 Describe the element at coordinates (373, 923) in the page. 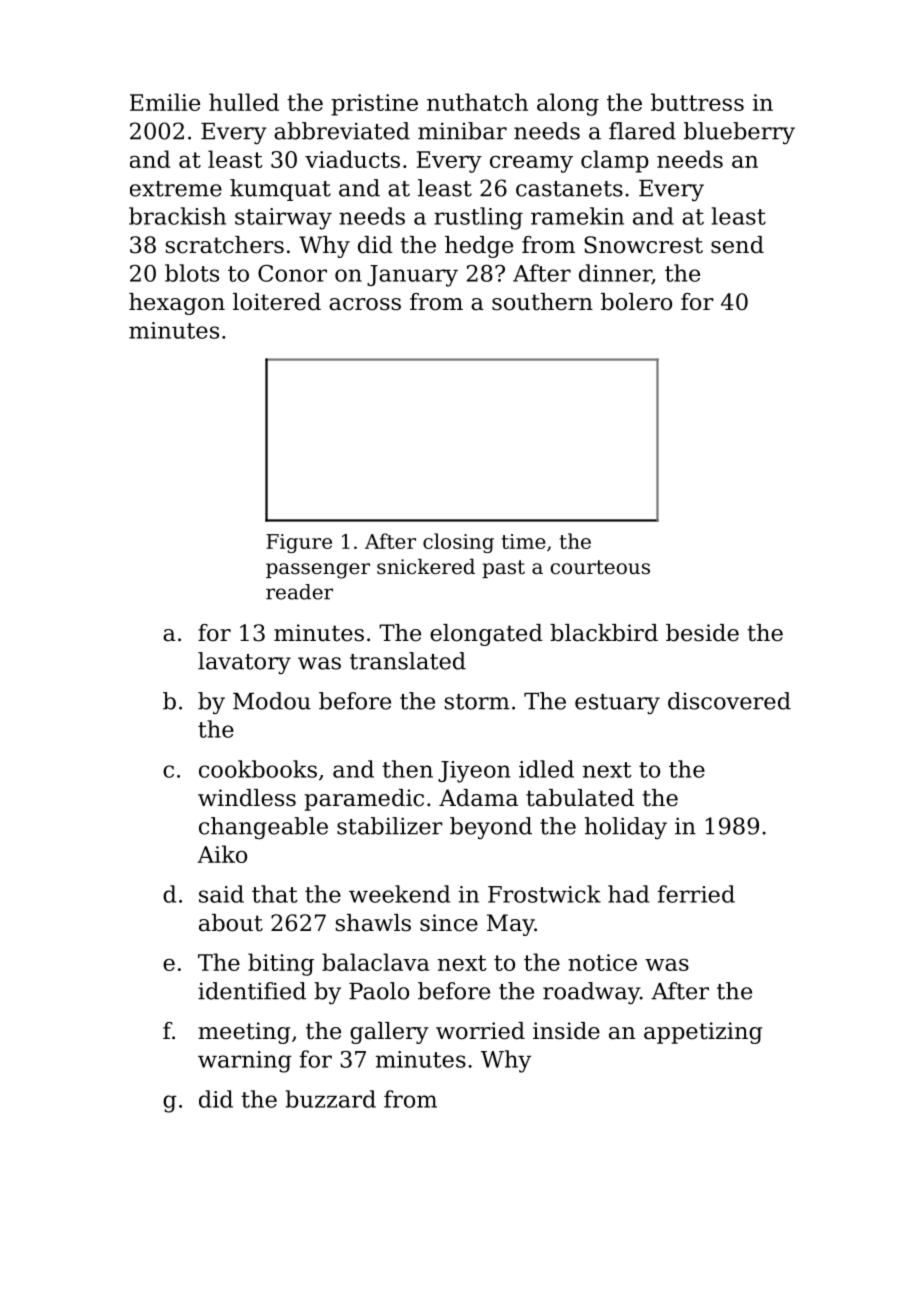

I see `shawls` at that location.
